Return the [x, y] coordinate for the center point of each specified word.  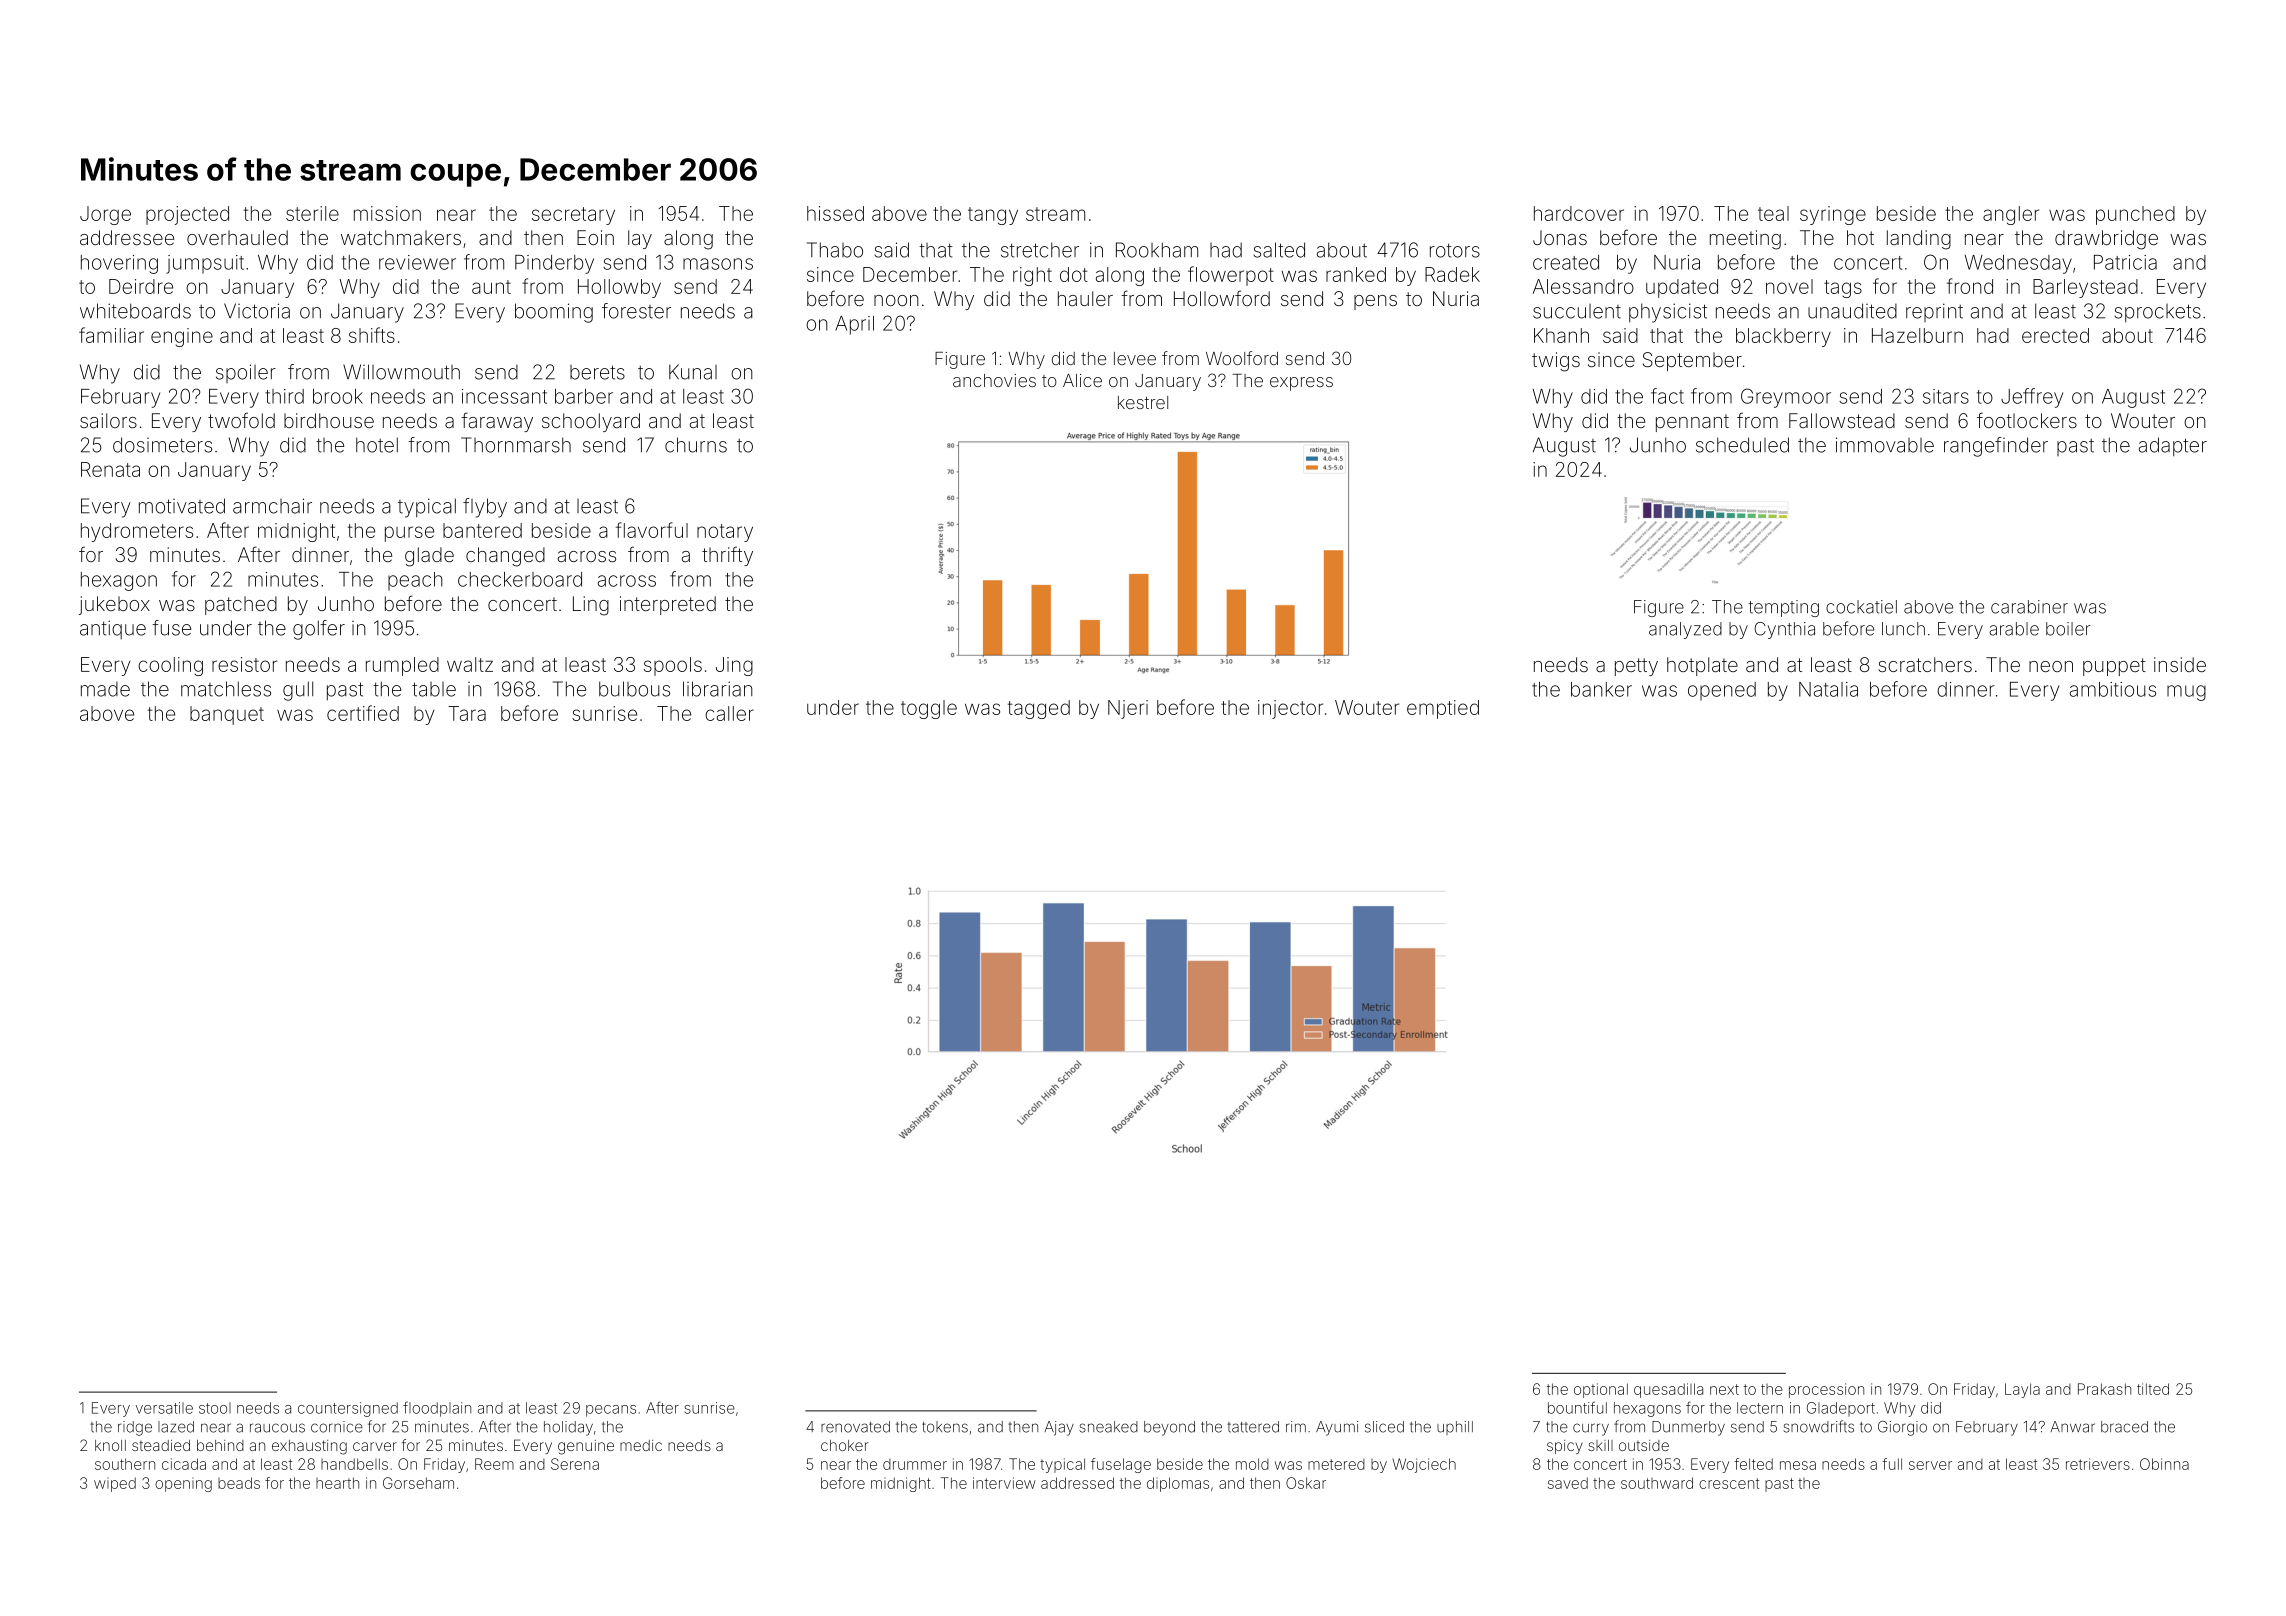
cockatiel [1861, 607]
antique [113, 629]
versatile [164, 1408]
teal [1773, 213]
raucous [277, 1428]
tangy [993, 216]
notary [725, 533]
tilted [2153, 1389]
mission [387, 213]
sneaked [1108, 1427]
